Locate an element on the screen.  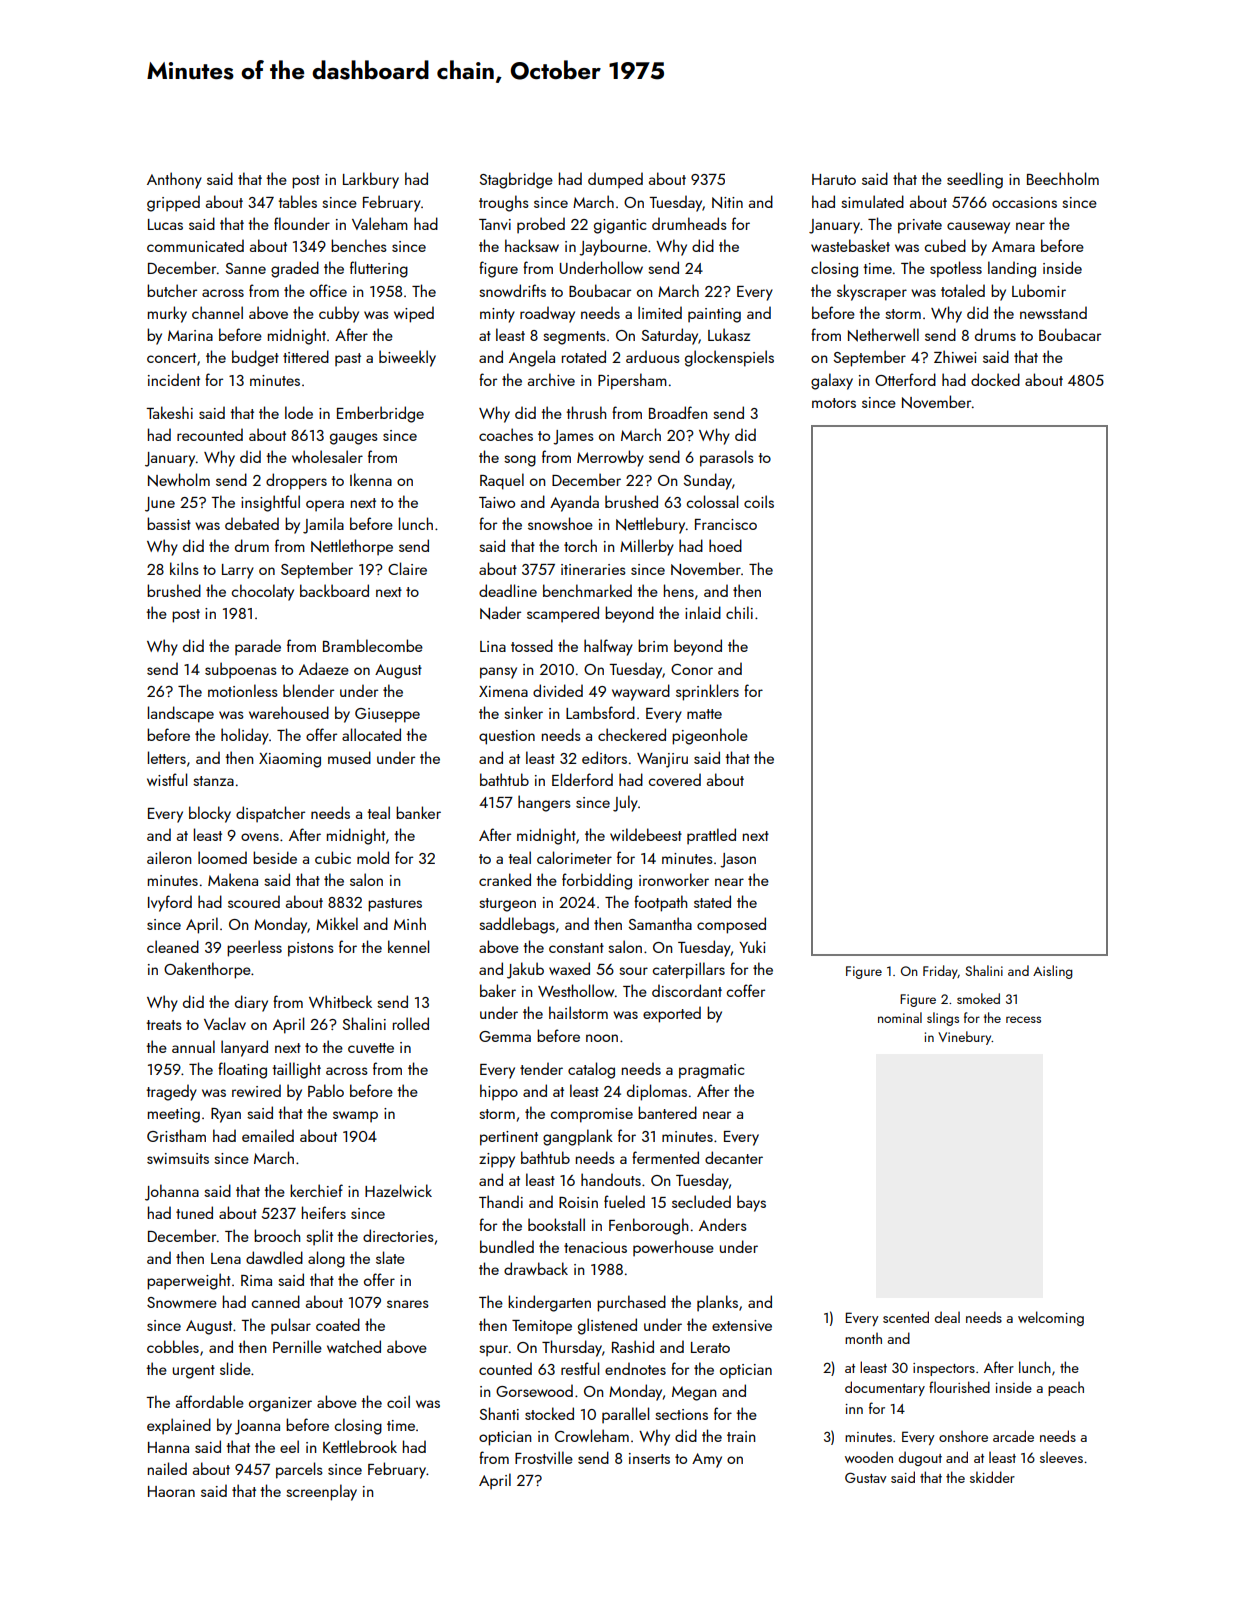
parcels is located at coordinates (299, 1470).
